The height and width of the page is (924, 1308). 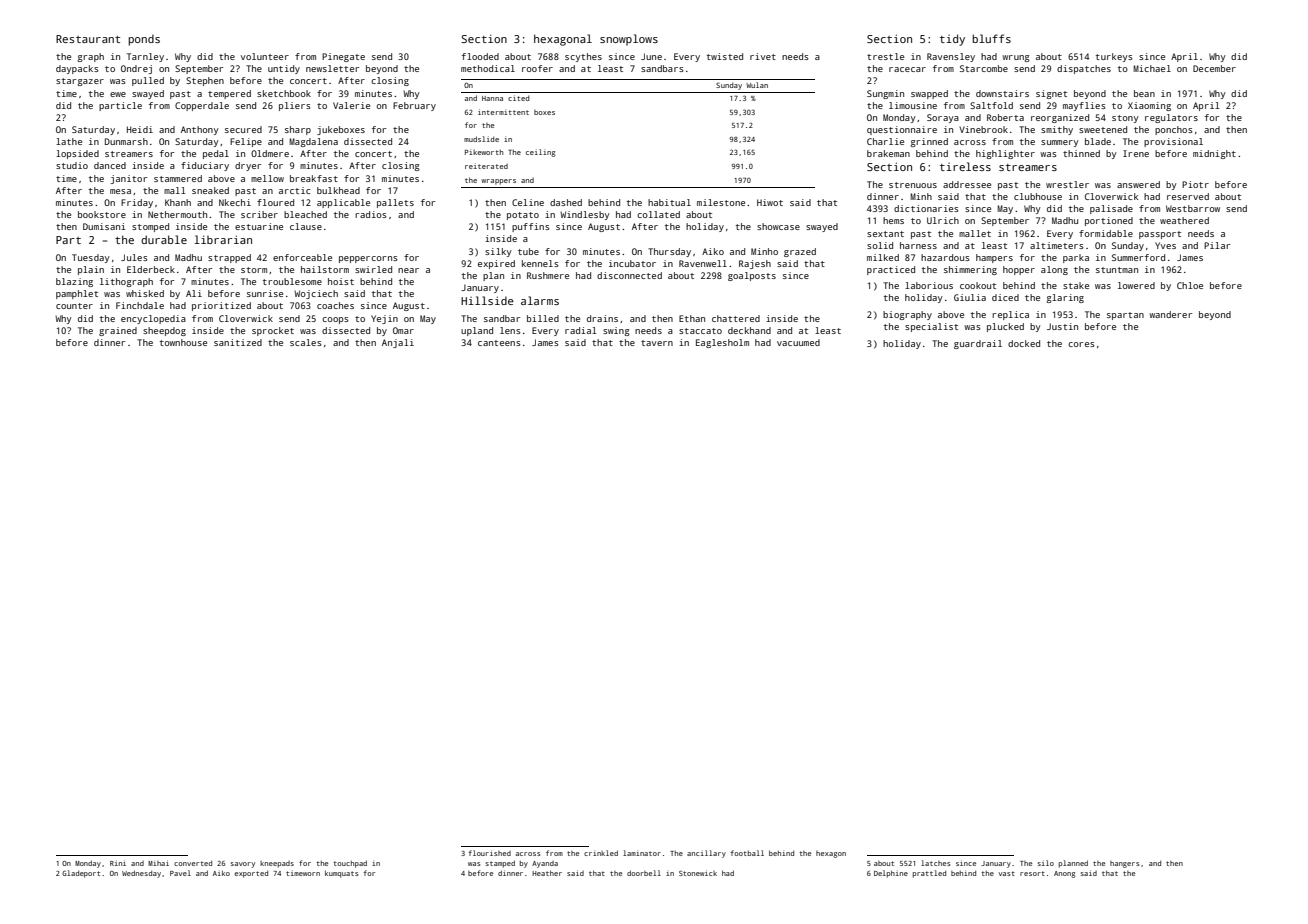 What do you see at coordinates (81, 874) in the page?
I see `Gladeport` at bounding box center [81, 874].
